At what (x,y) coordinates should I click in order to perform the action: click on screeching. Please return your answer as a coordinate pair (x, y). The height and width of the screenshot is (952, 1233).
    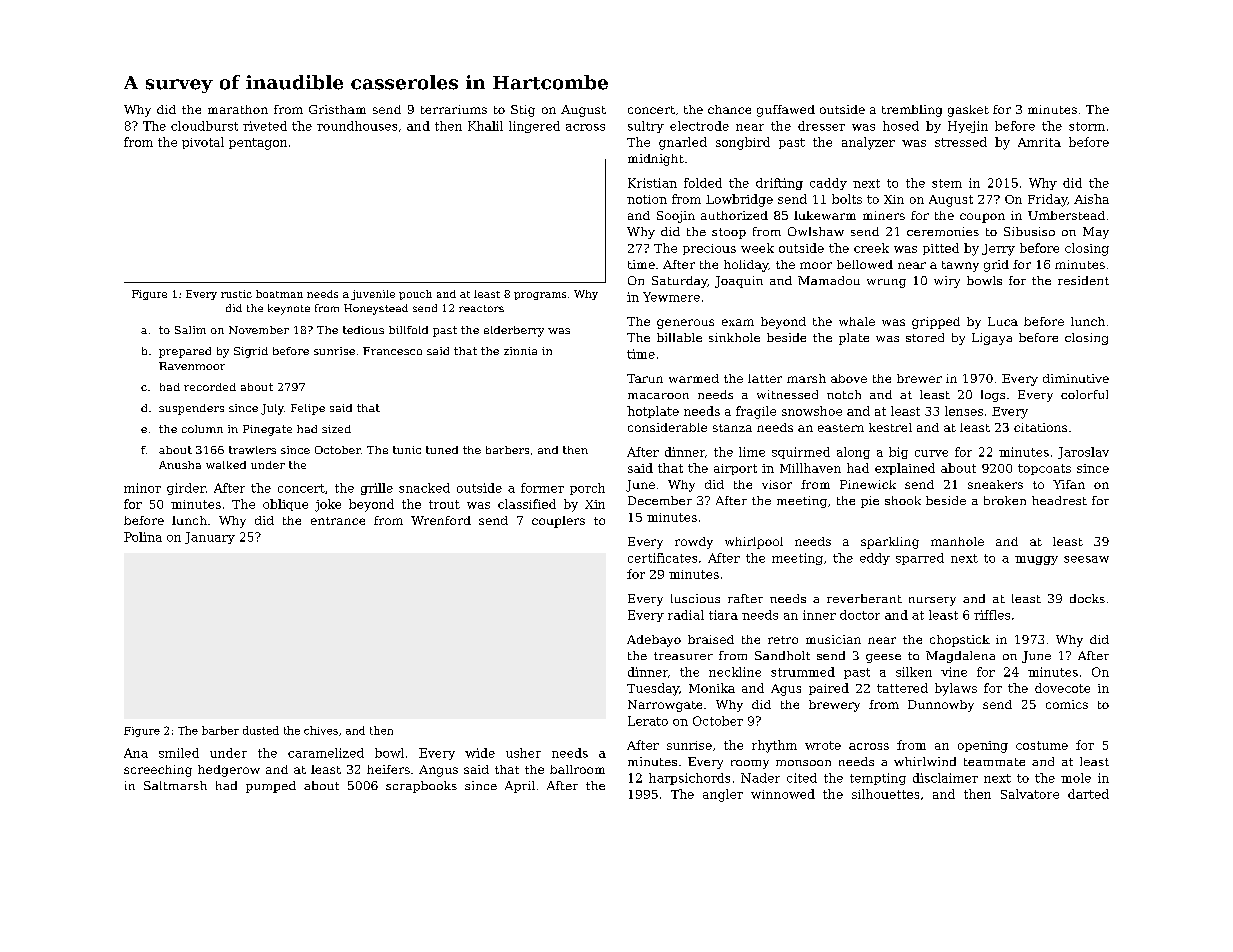
    Looking at the image, I should click on (158, 771).
